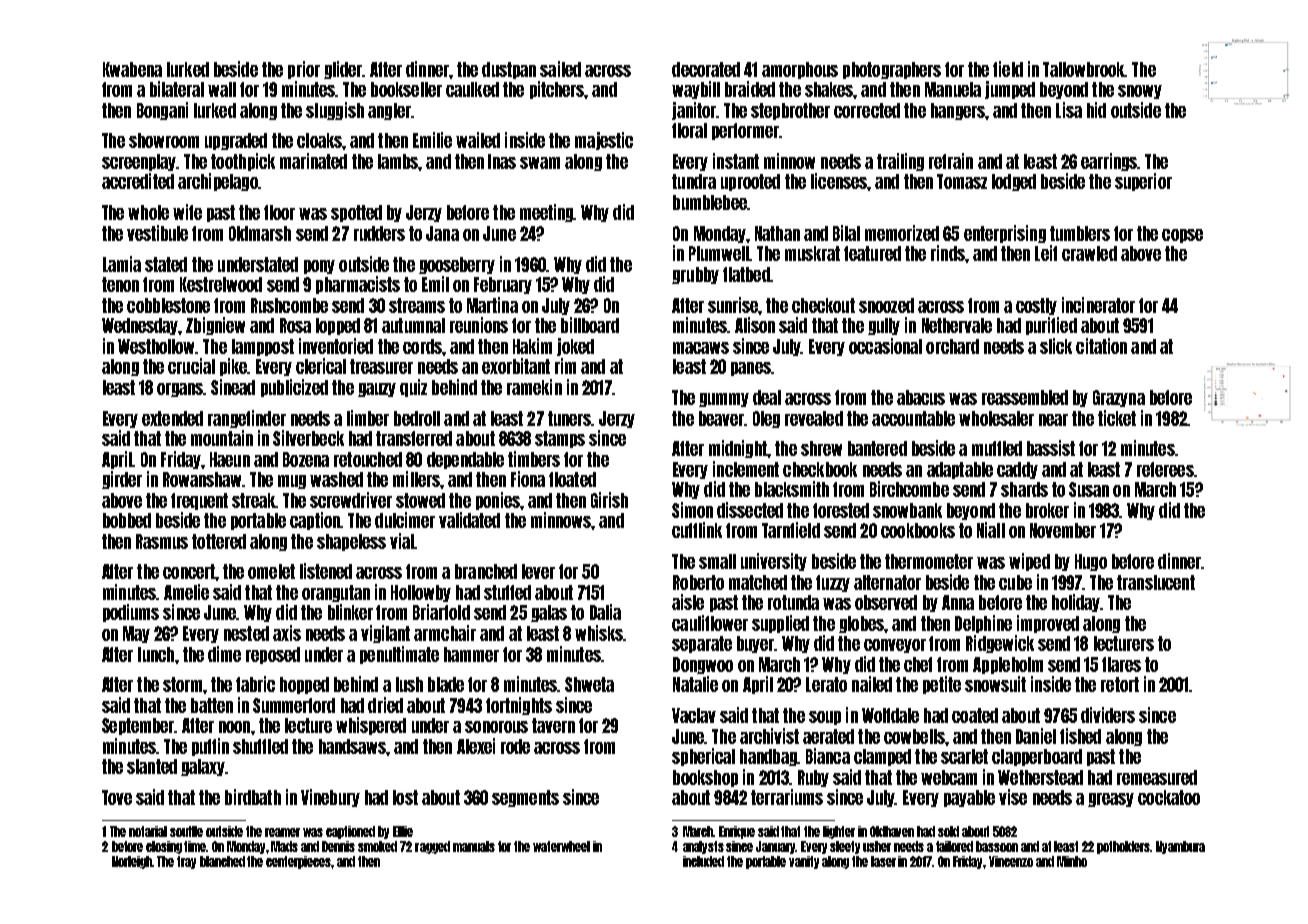  What do you see at coordinates (710, 202) in the screenshot?
I see `bumblebee` at bounding box center [710, 202].
